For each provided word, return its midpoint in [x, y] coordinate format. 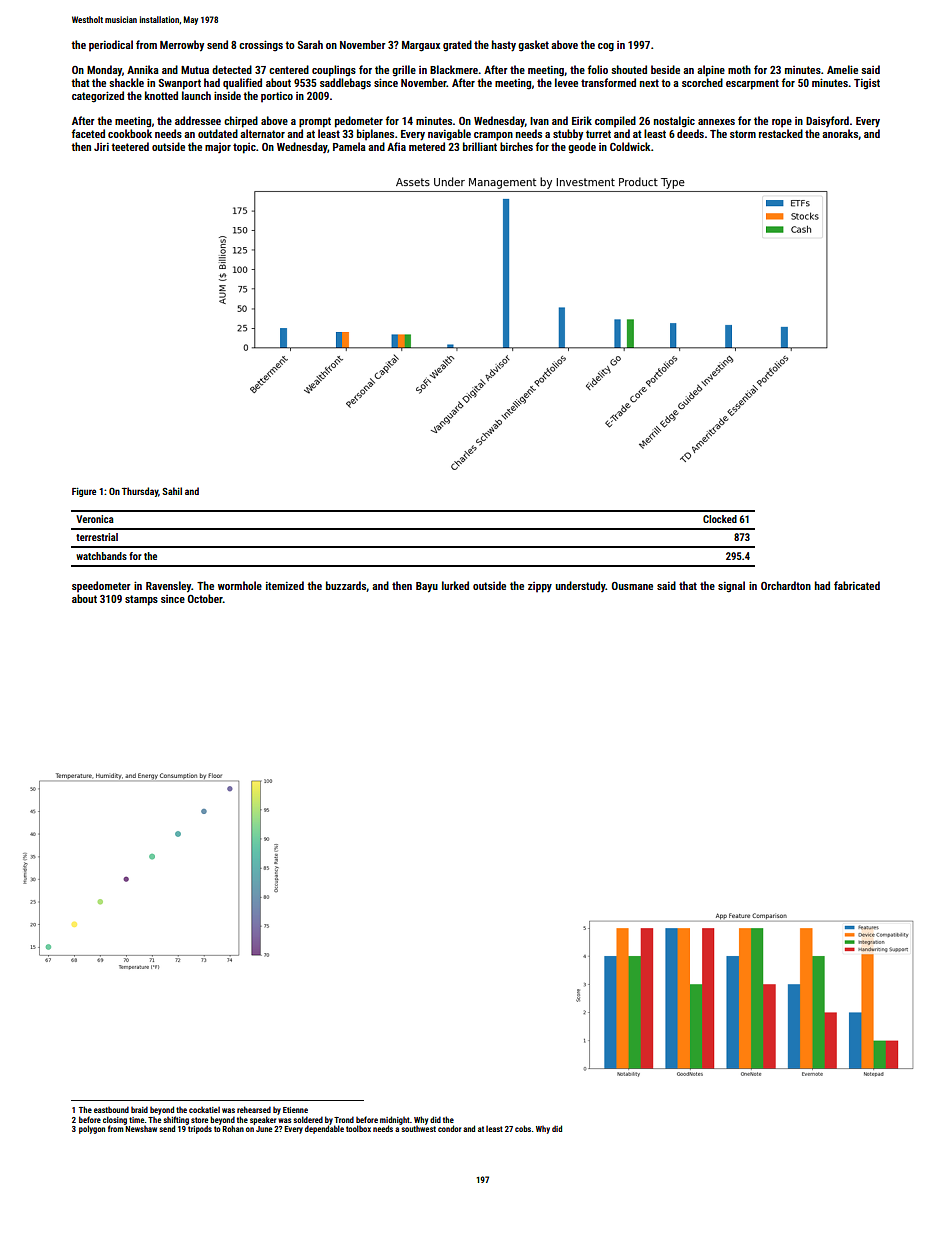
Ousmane [632, 586]
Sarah [310, 44]
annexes [716, 122]
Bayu [427, 587]
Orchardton [786, 585]
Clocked [720, 519]
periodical [111, 45]
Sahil [172, 491]
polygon [92, 1129]
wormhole [240, 585]
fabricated [857, 585]
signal [731, 587]
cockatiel [204, 1109]
